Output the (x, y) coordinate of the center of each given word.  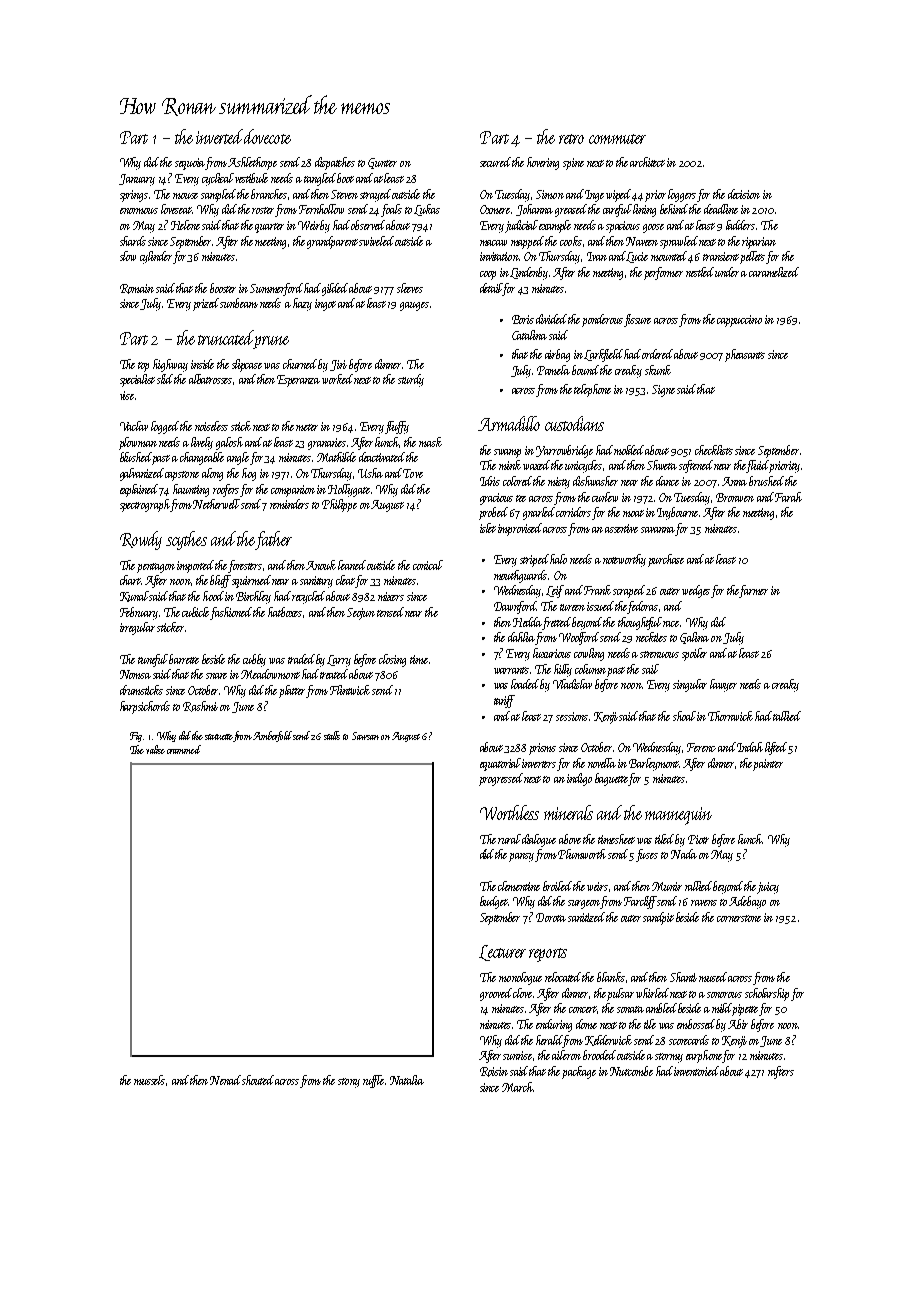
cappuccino (739, 321)
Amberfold (272, 736)
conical (428, 565)
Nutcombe (631, 1071)
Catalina (529, 335)
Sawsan (365, 736)
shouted (258, 1080)
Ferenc (701, 747)
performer (663, 273)
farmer (754, 591)
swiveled (376, 241)
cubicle (195, 612)
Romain (137, 289)
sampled (218, 195)
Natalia (407, 1080)
